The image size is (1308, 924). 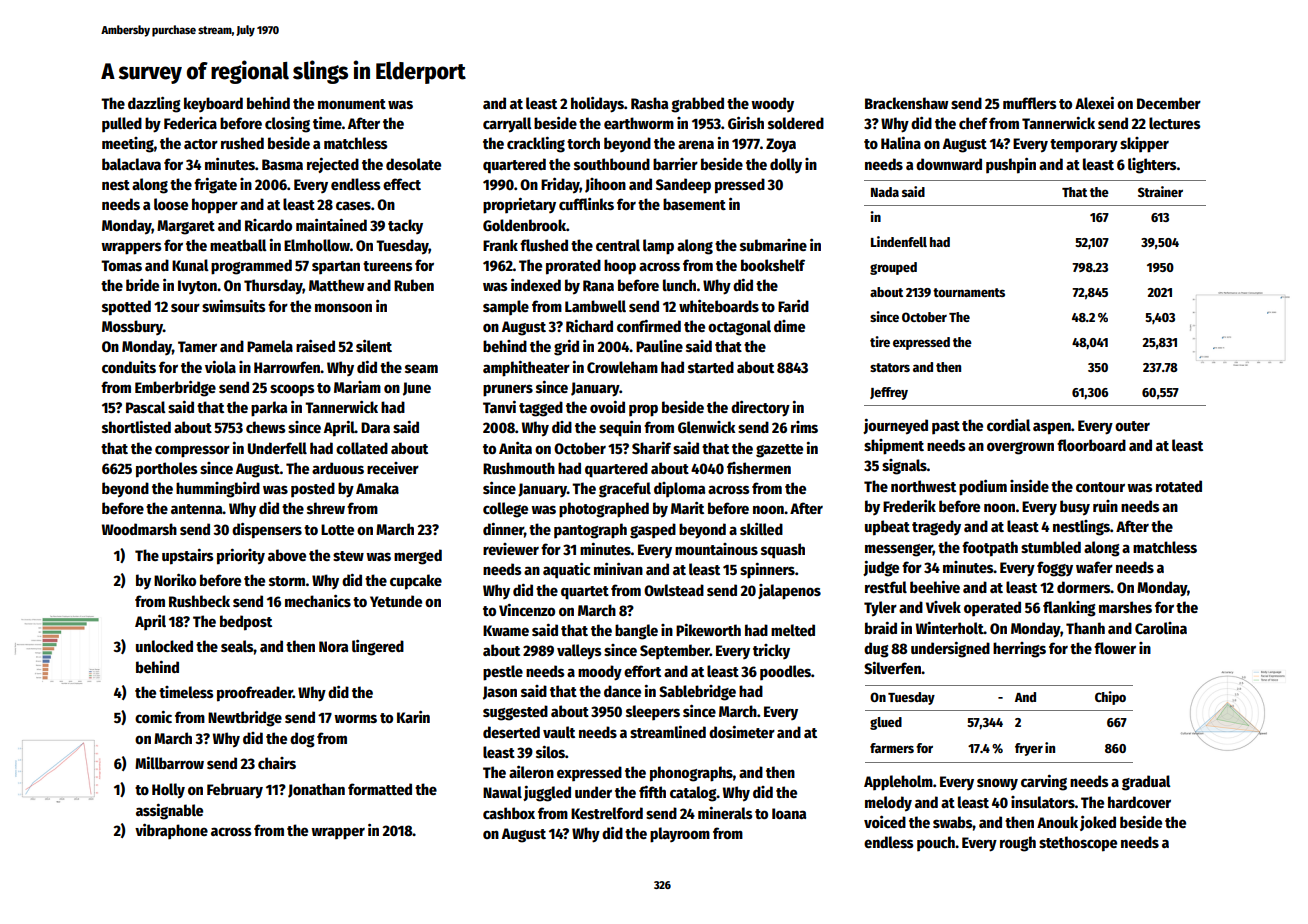 What do you see at coordinates (1105, 506) in the screenshot?
I see `ruin` at bounding box center [1105, 506].
